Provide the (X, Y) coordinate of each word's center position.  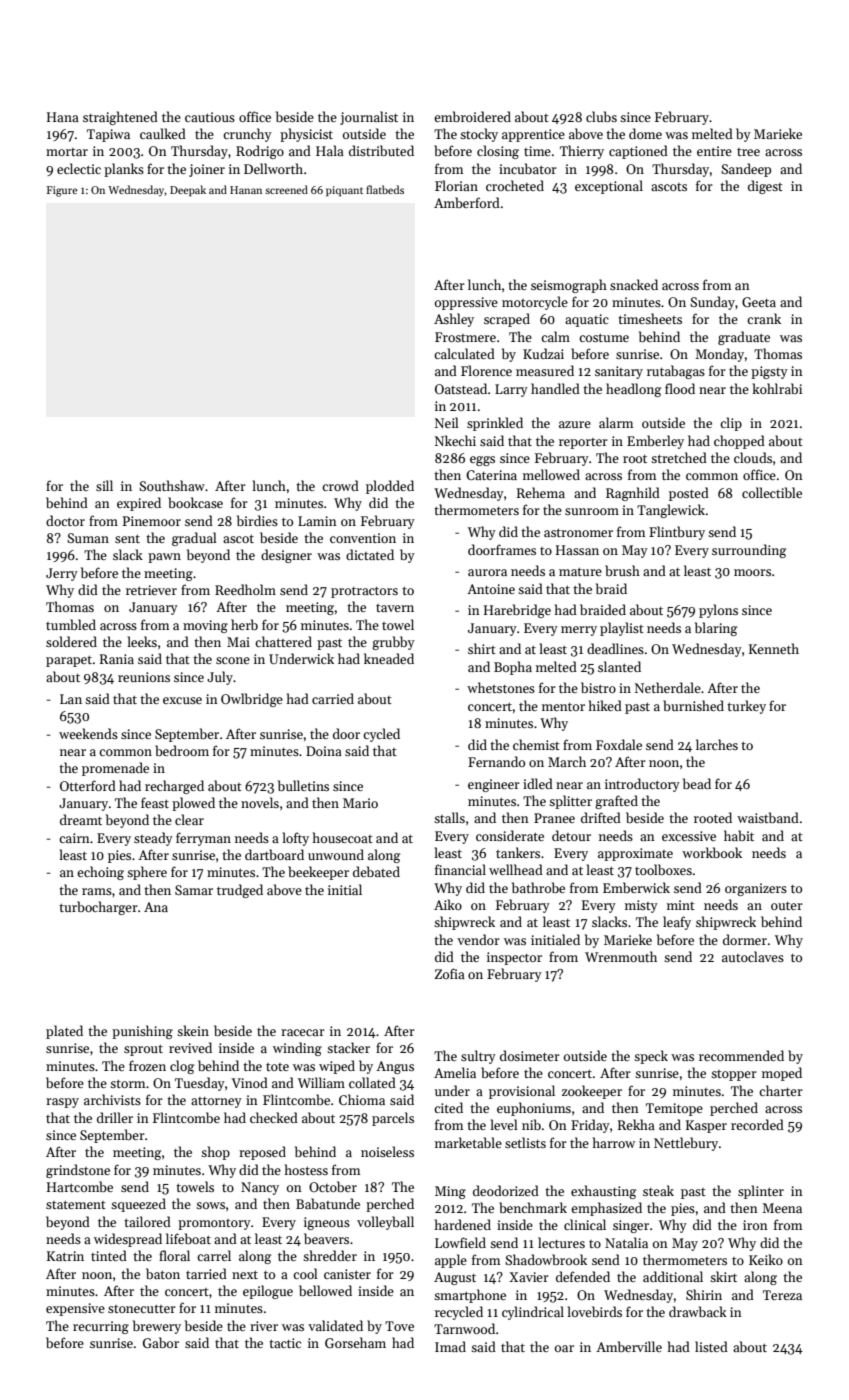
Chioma (362, 1099)
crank (764, 318)
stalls (449, 817)
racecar (303, 1032)
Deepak (188, 191)
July (220, 678)
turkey (746, 707)
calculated (464, 353)
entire (714, 151)
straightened (120, 118)
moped (782, 1074)
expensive (75, 1309)
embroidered (472, 116)
